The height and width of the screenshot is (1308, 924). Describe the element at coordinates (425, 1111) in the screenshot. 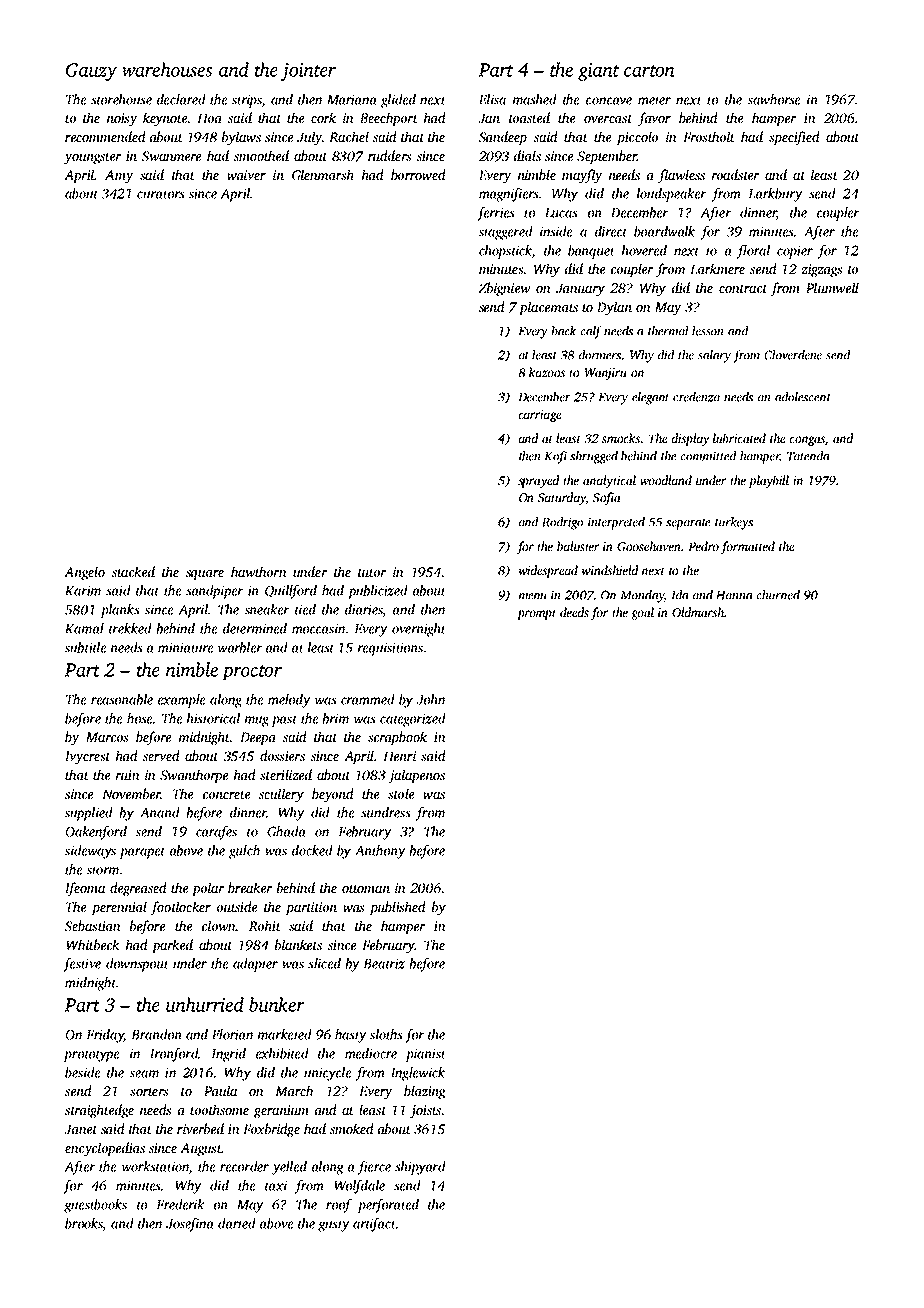

I see `joists` at that location.
